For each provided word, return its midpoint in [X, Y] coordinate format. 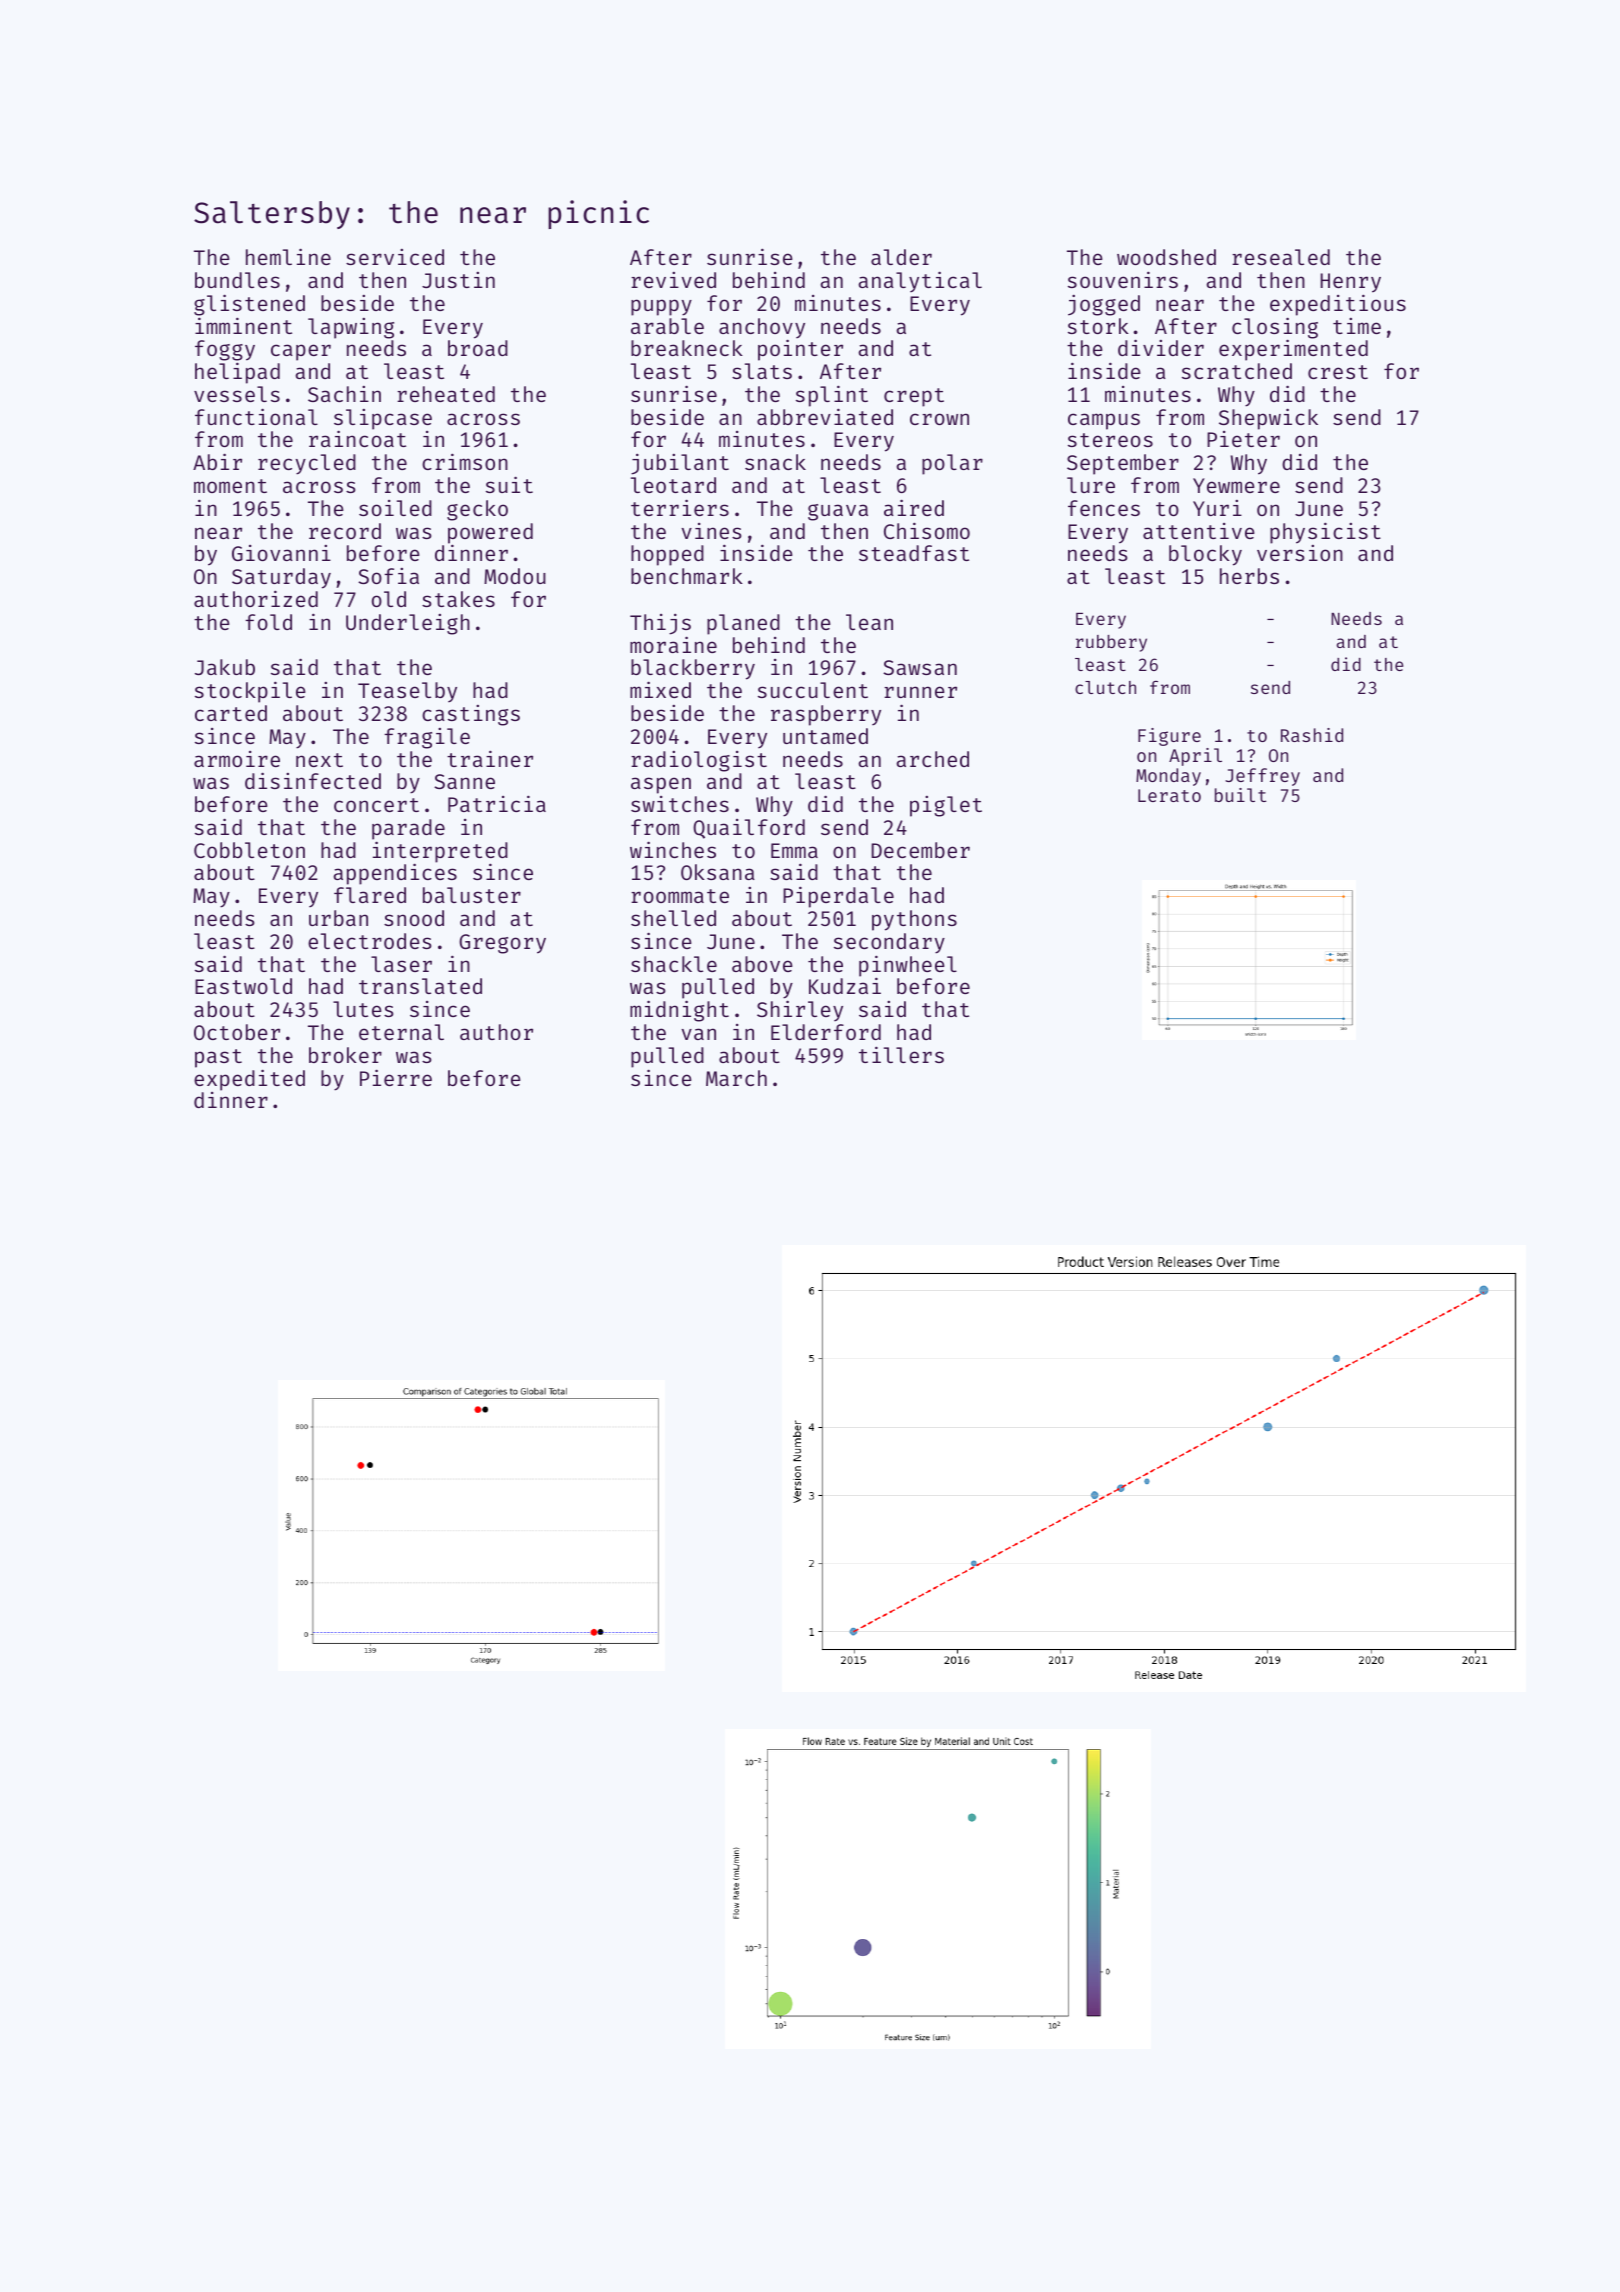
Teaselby [407, 692]
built [1240, 795]
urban [338, 918]
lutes [363, 1009]
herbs [1249, 576]
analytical [920, 281]
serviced [395, 257]
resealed [1281, 257]
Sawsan [920, 667]
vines [711, 531]
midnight [679, 1011]
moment [230, 486]
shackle [674, 964]
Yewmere [1236, 485]
